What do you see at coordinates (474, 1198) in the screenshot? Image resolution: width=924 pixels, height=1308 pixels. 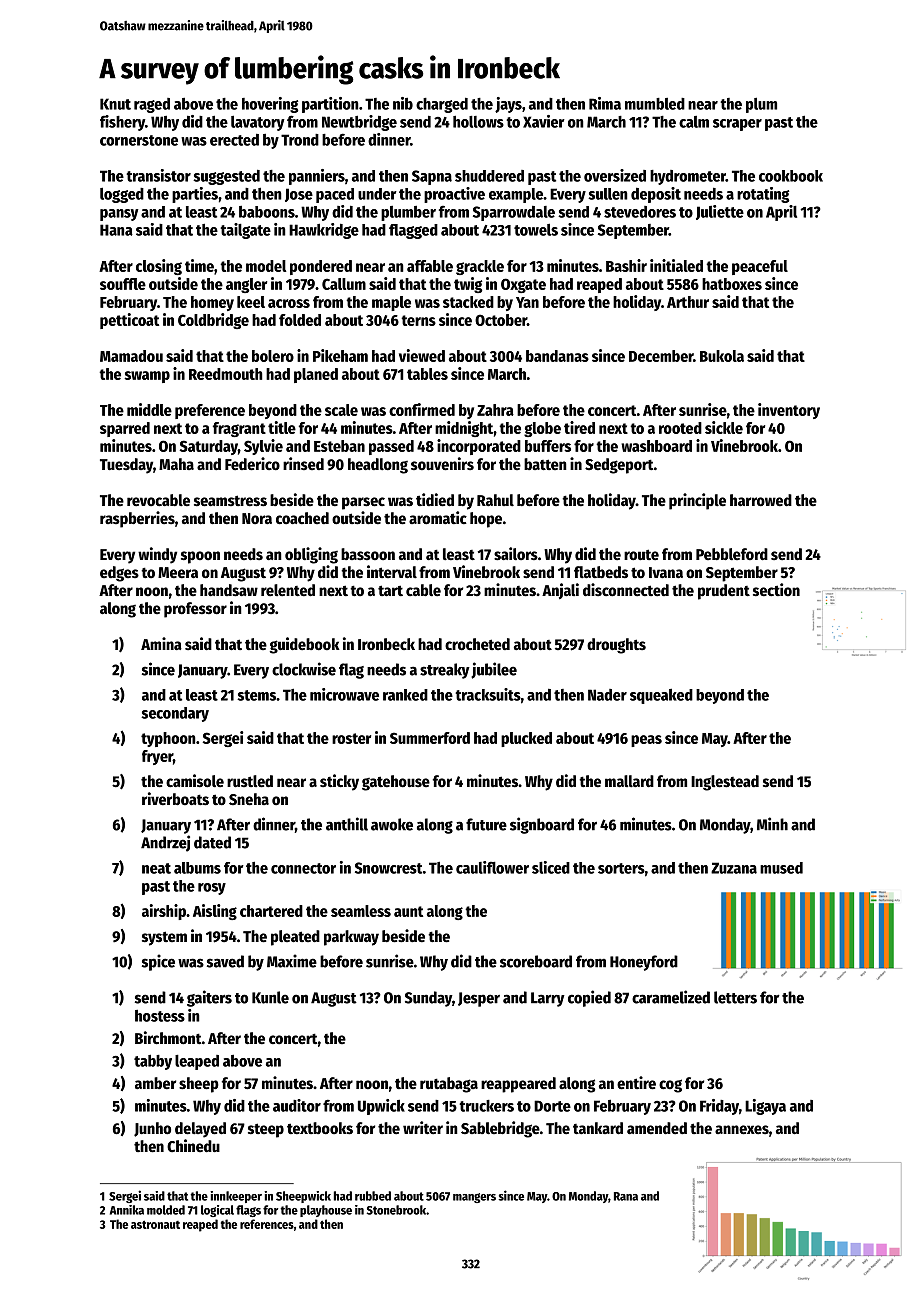 I see `mangers` at bounding box center [474, 1198].
